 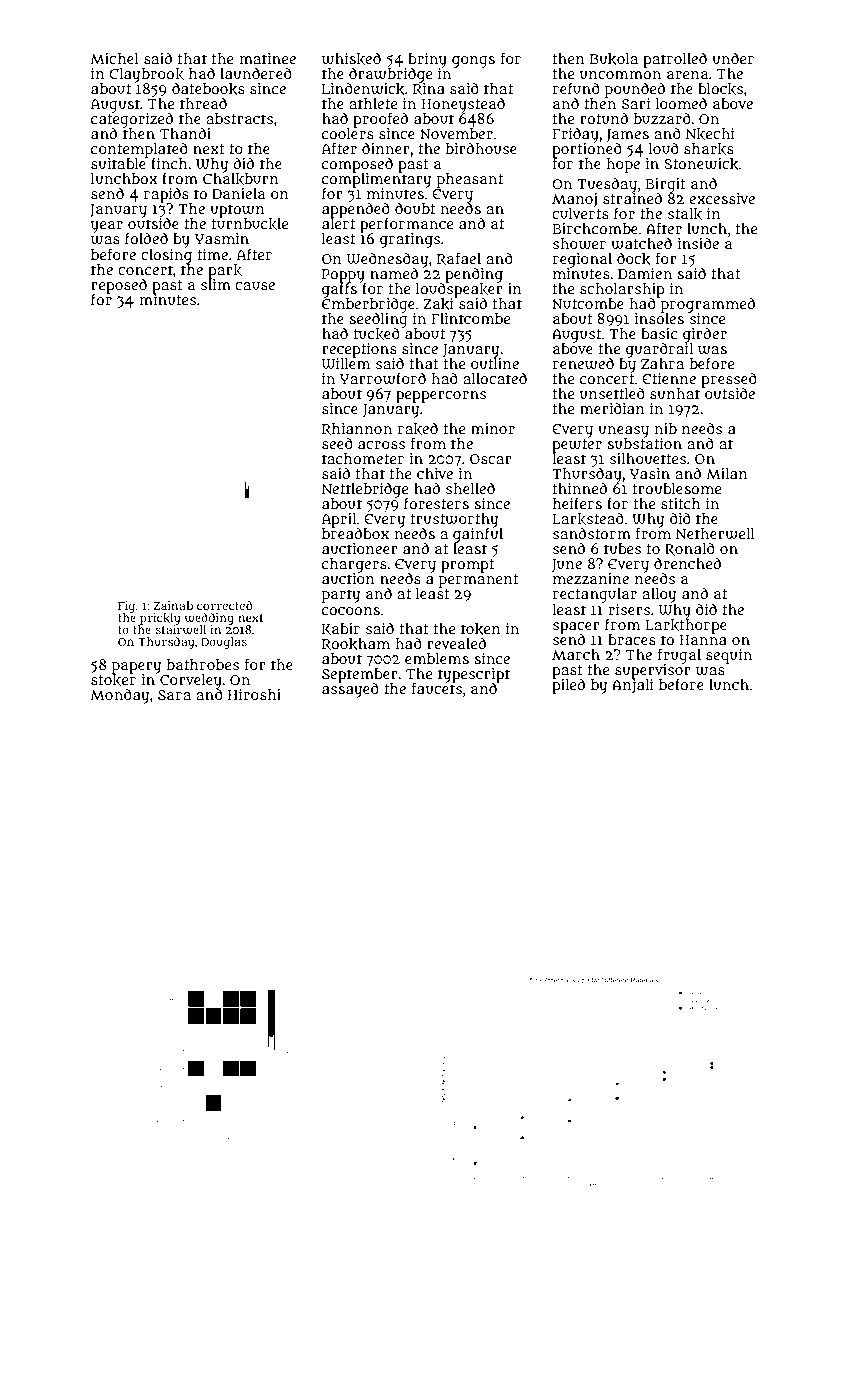 I want to click on prickly, so click(x=160, y=619).
